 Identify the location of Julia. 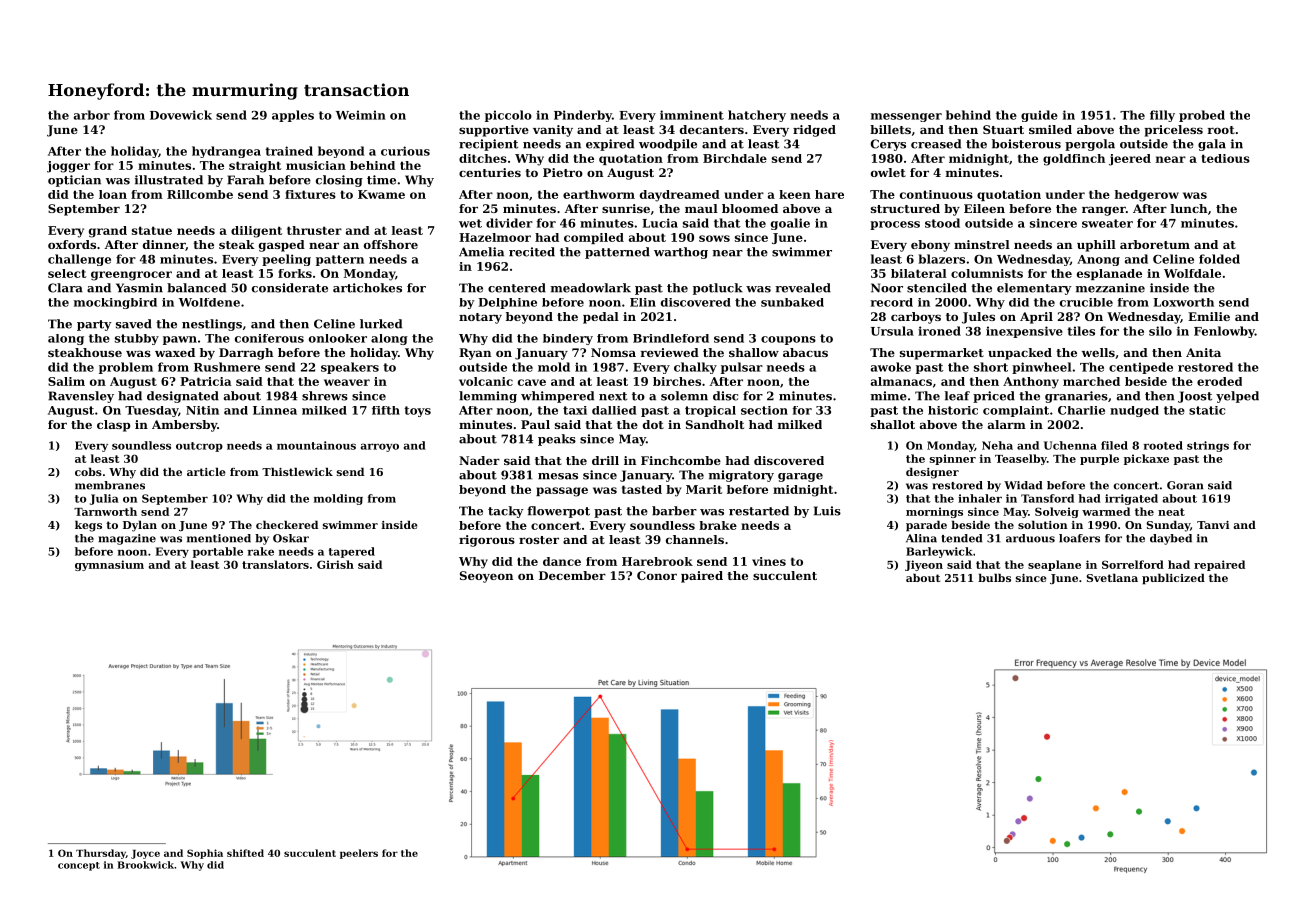
(104, 499).
